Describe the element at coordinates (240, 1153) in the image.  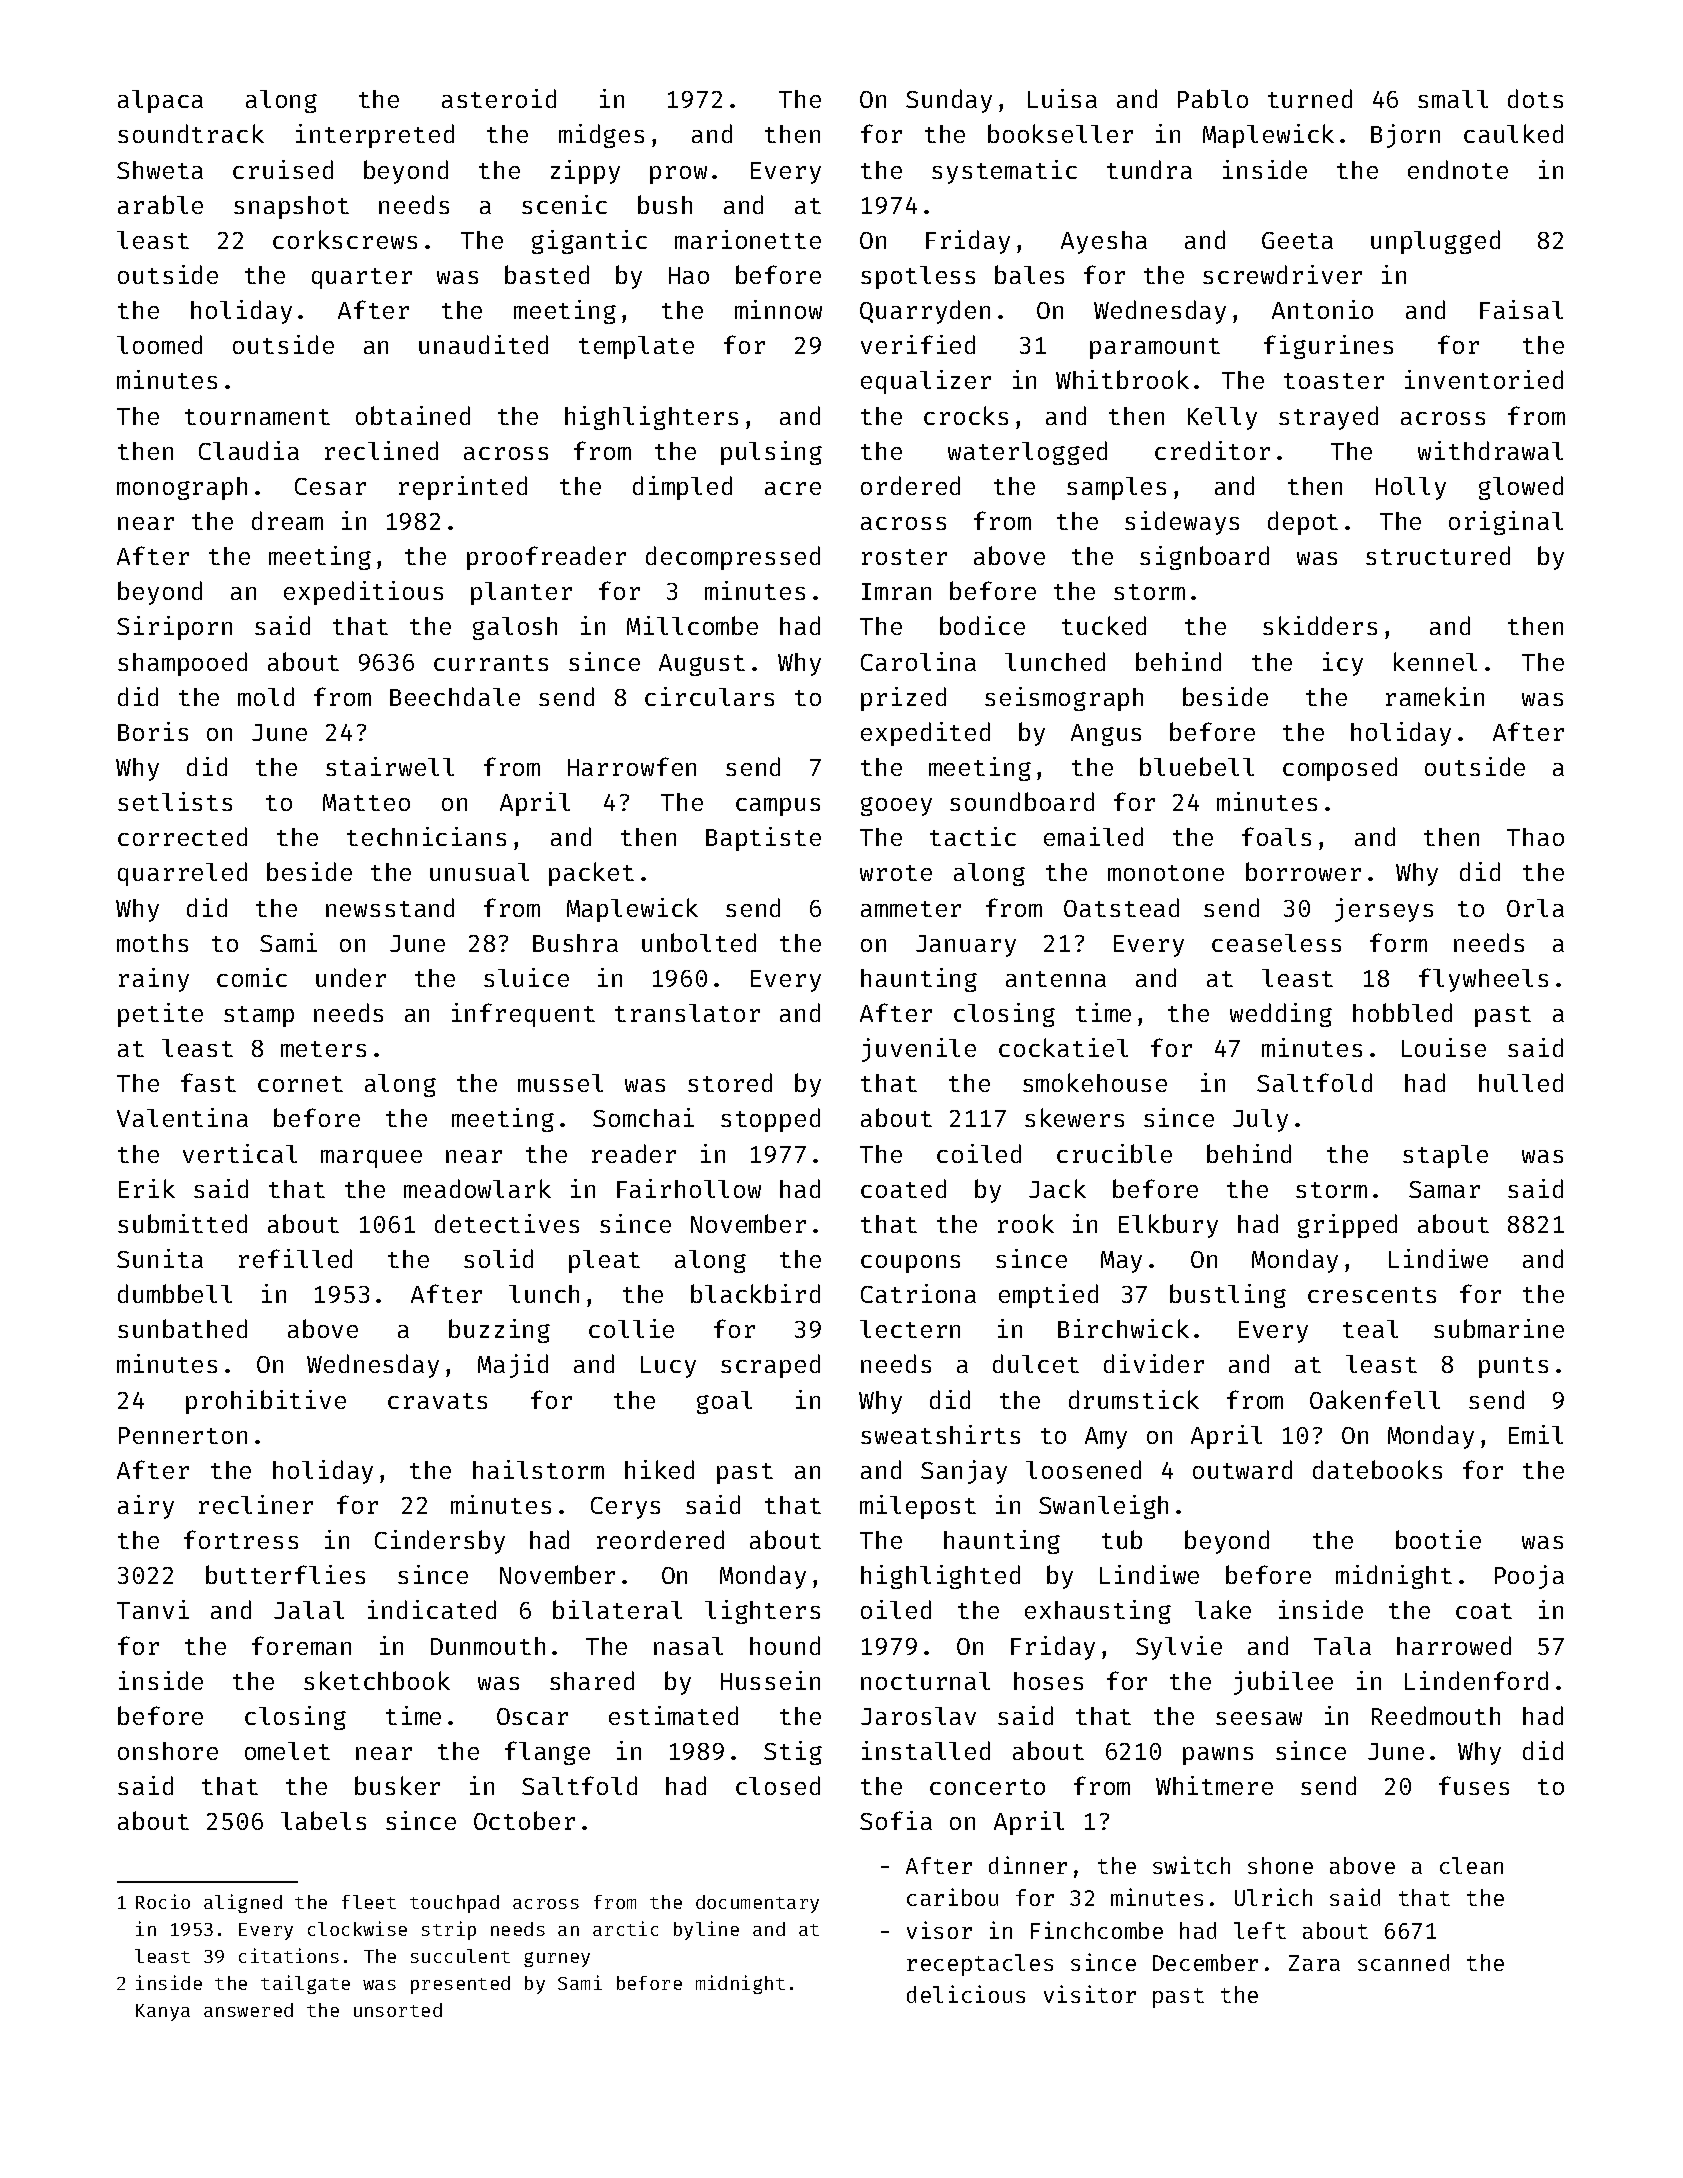
I see `vertical` at that location.
